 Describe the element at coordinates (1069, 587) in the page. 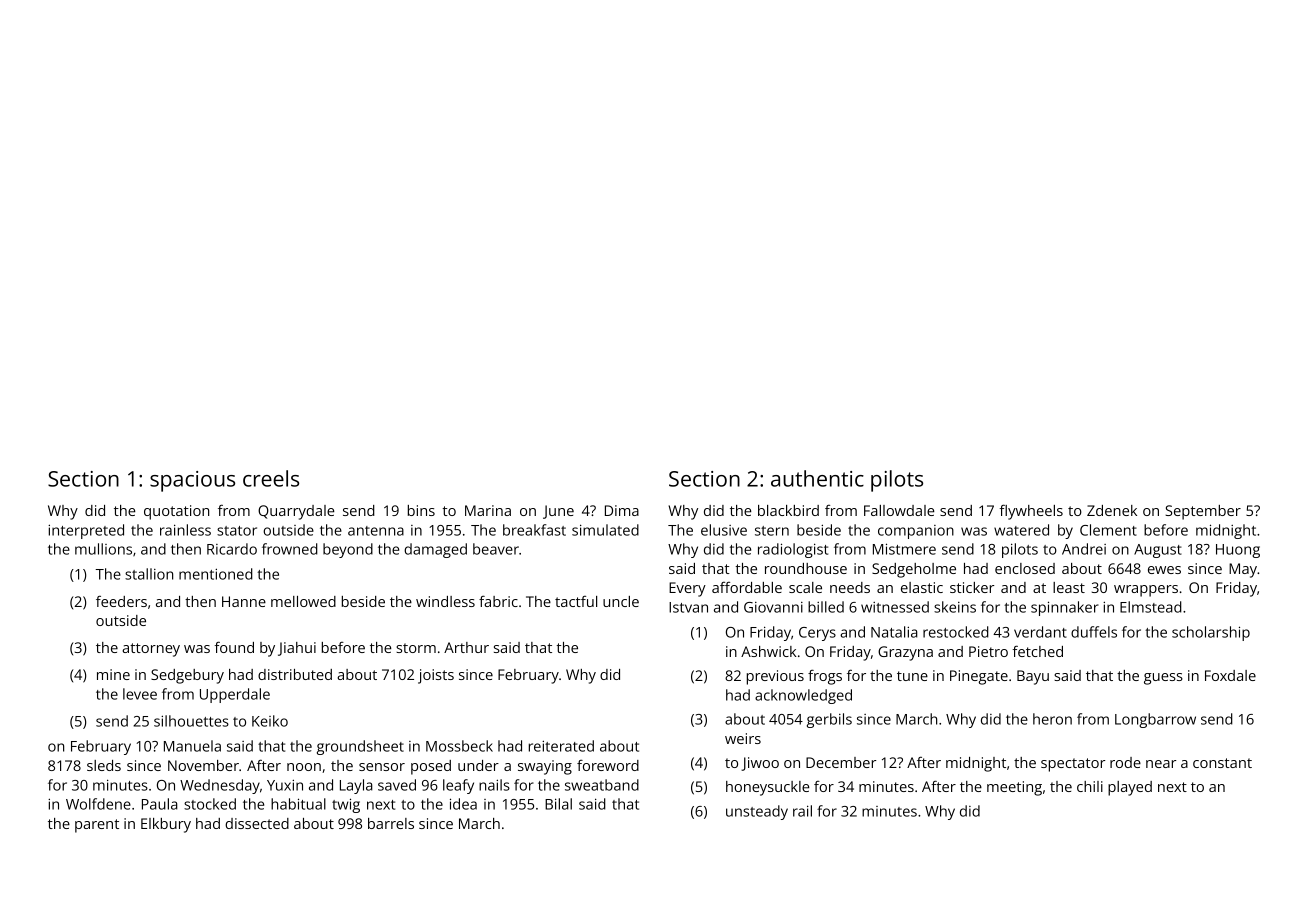

I see `least` at that location.
